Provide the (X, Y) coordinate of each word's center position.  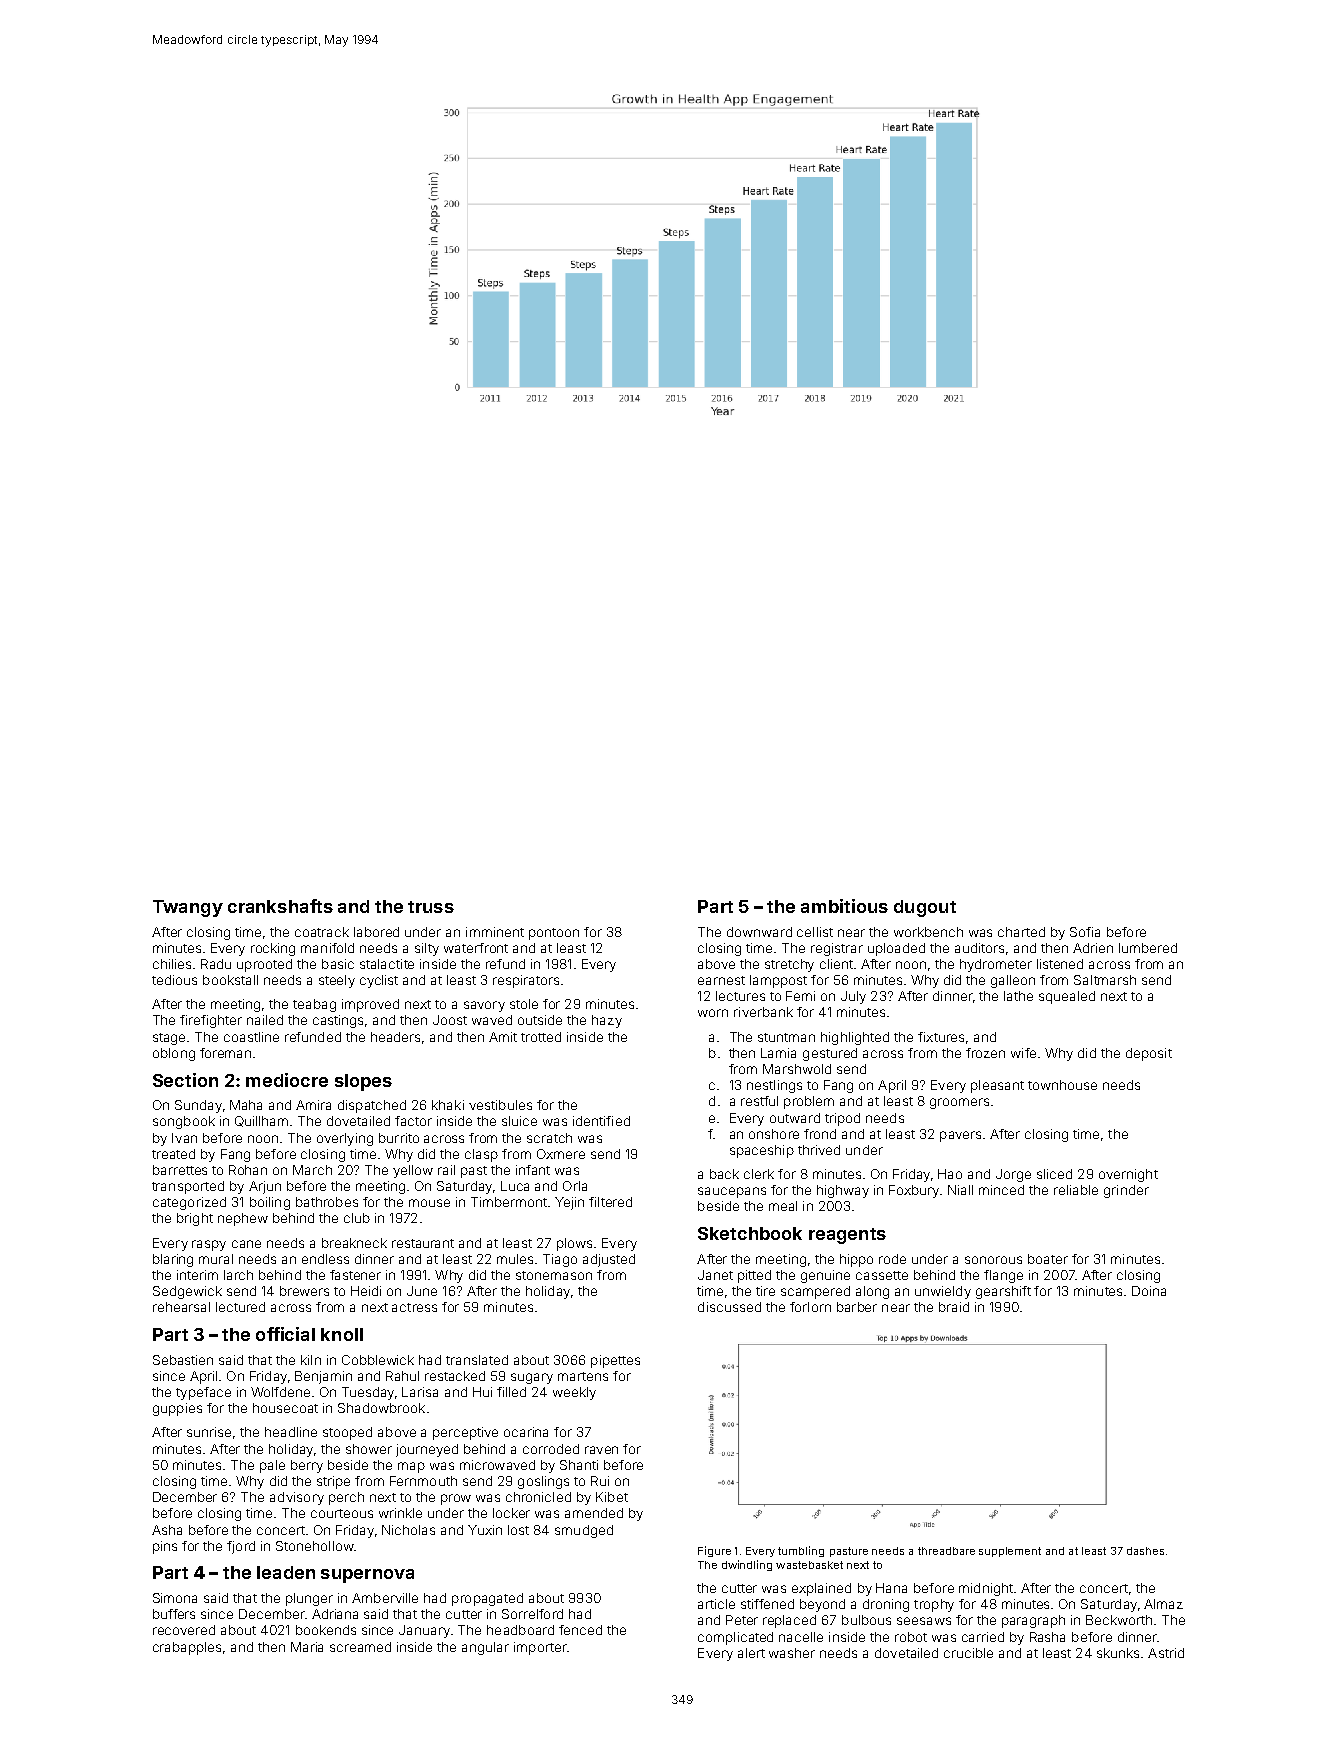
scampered (815, 1292)
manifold (327, 948)
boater (1048, 1259)
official (285, 1334)
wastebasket (809, 1565)
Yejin (569, 1203)
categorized (189, 1203)
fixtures (941, 1037)
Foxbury (914, 1191)
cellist (815, 932)
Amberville (385, 1598)
